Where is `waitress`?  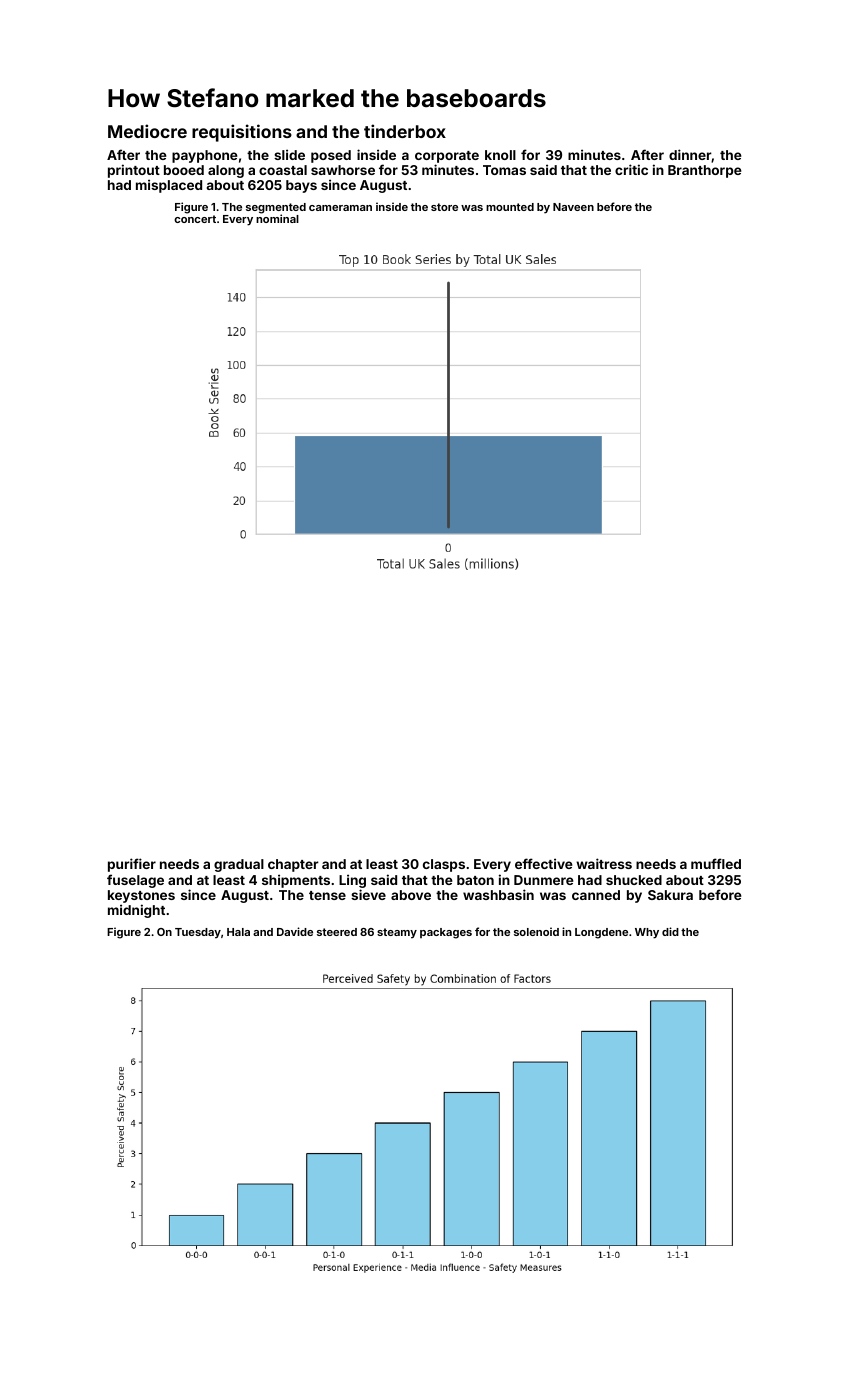
waitress is located at coordinates (604, 863).
